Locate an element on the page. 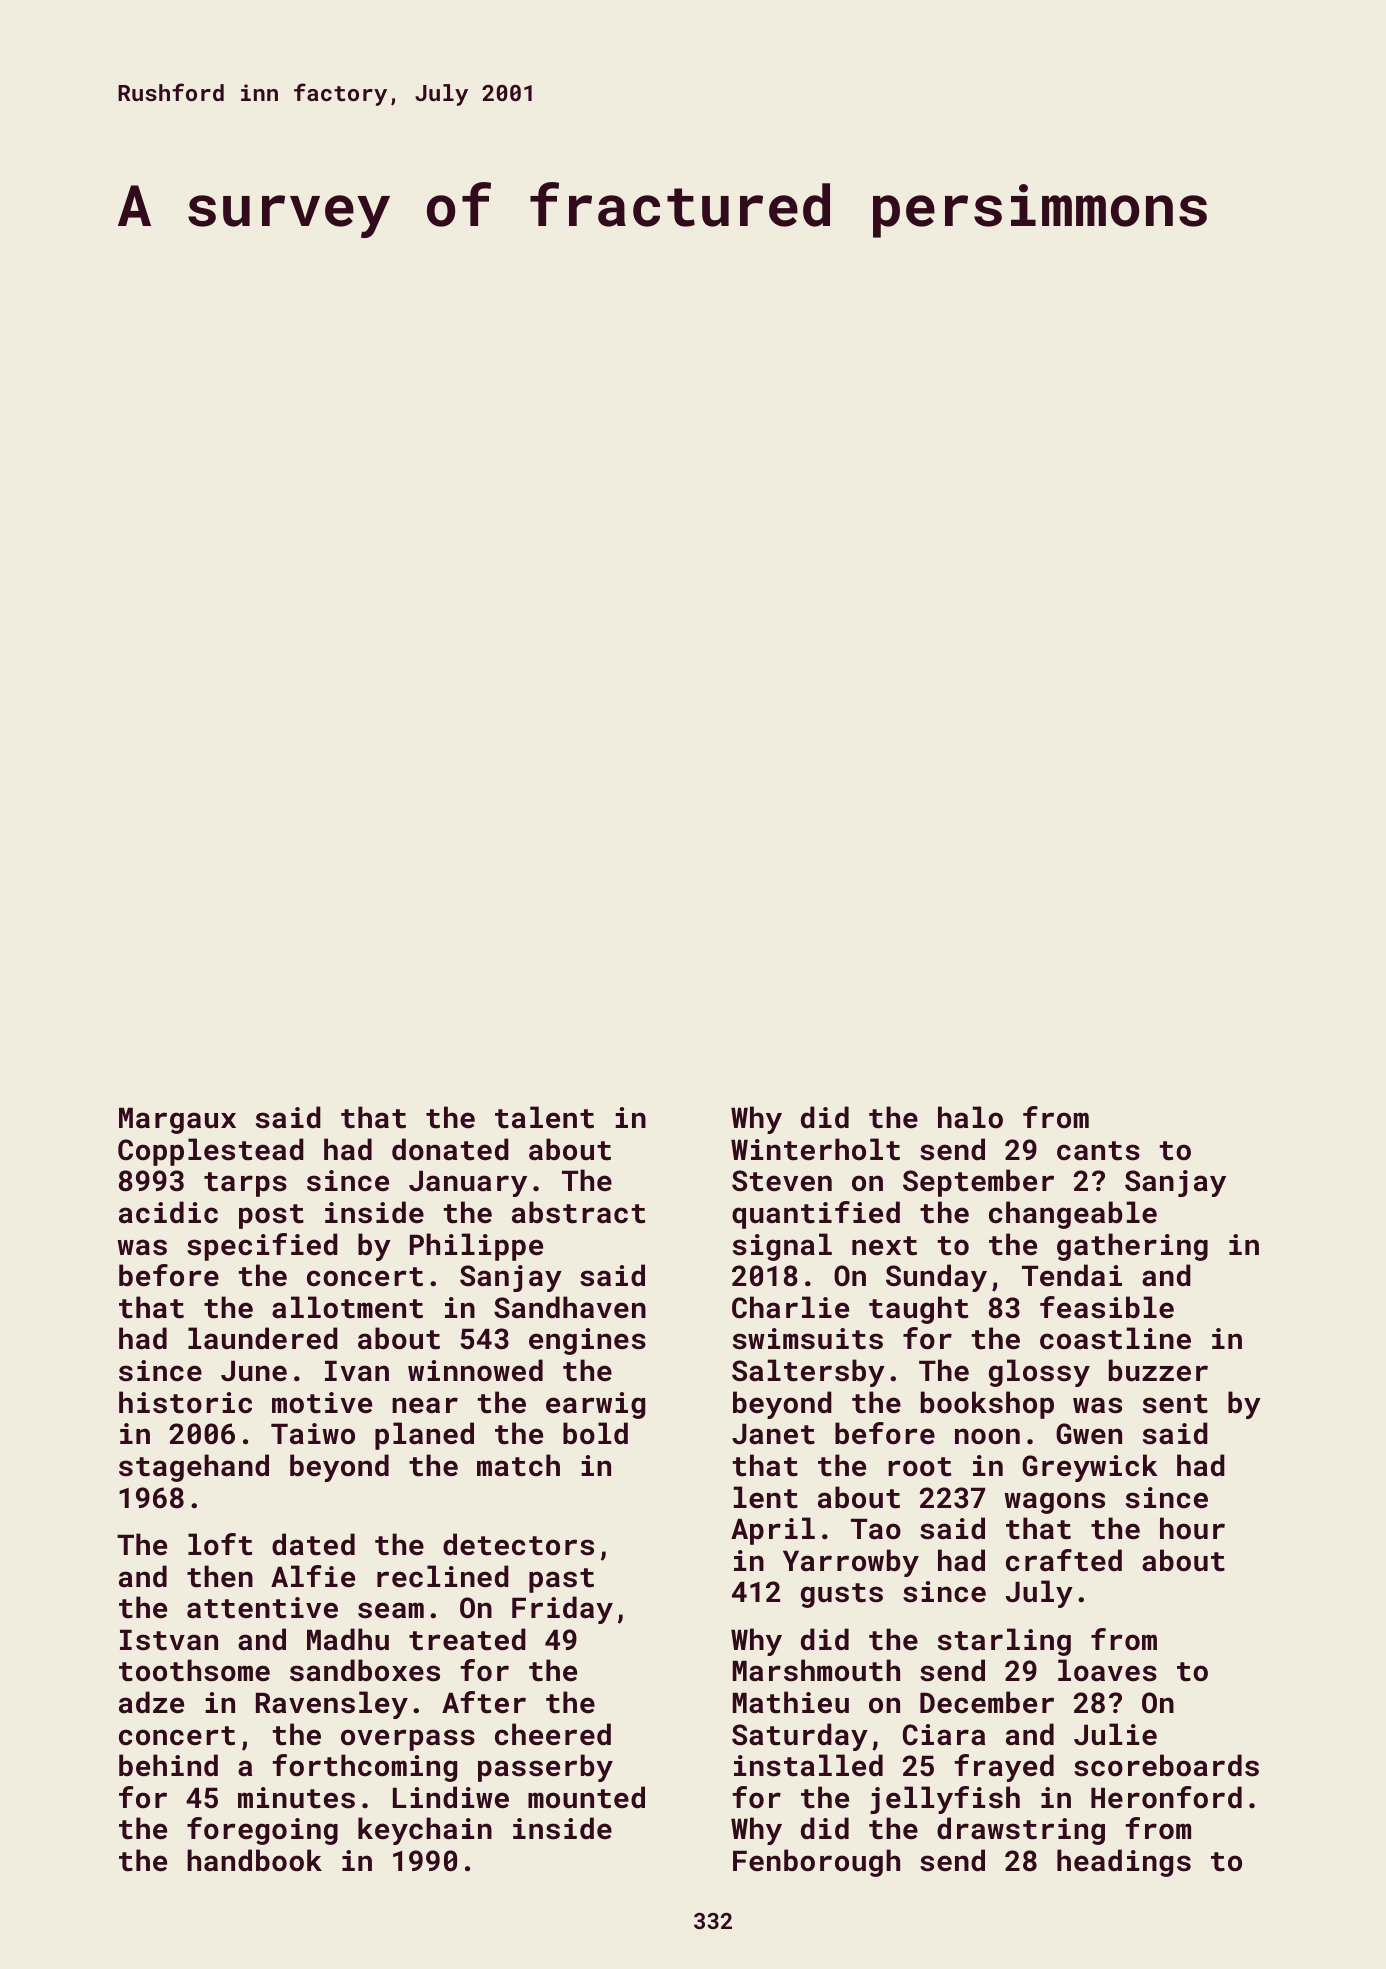 The height and width of the document is (1969, 1386). Tao is located at coordinates (876, 1529).
